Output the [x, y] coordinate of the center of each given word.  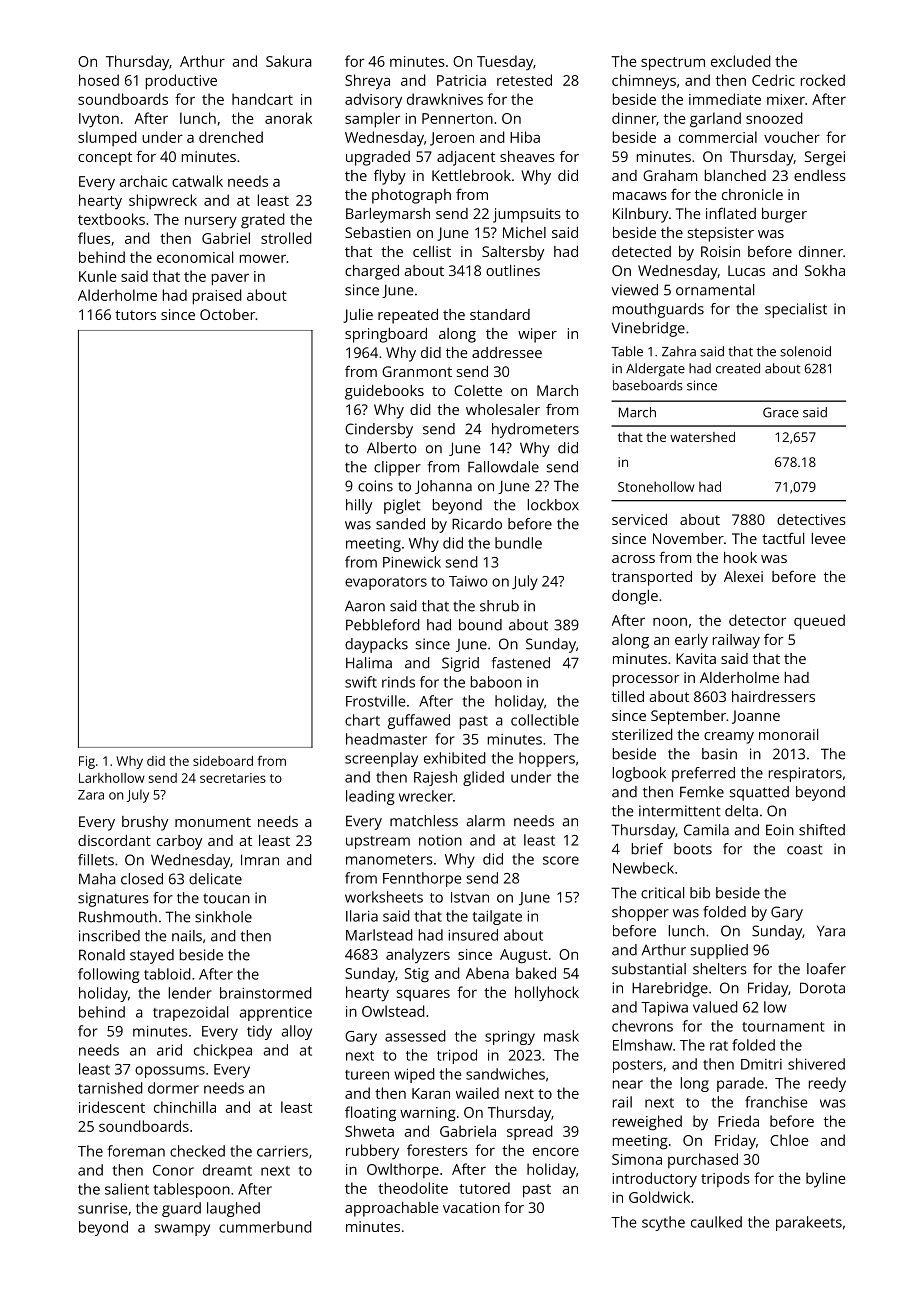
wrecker [426, 796]
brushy [145, 823]
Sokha [825, 270]
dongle [635, 597]
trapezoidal [190, 1013]
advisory [373, 100]
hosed [99, 80]
